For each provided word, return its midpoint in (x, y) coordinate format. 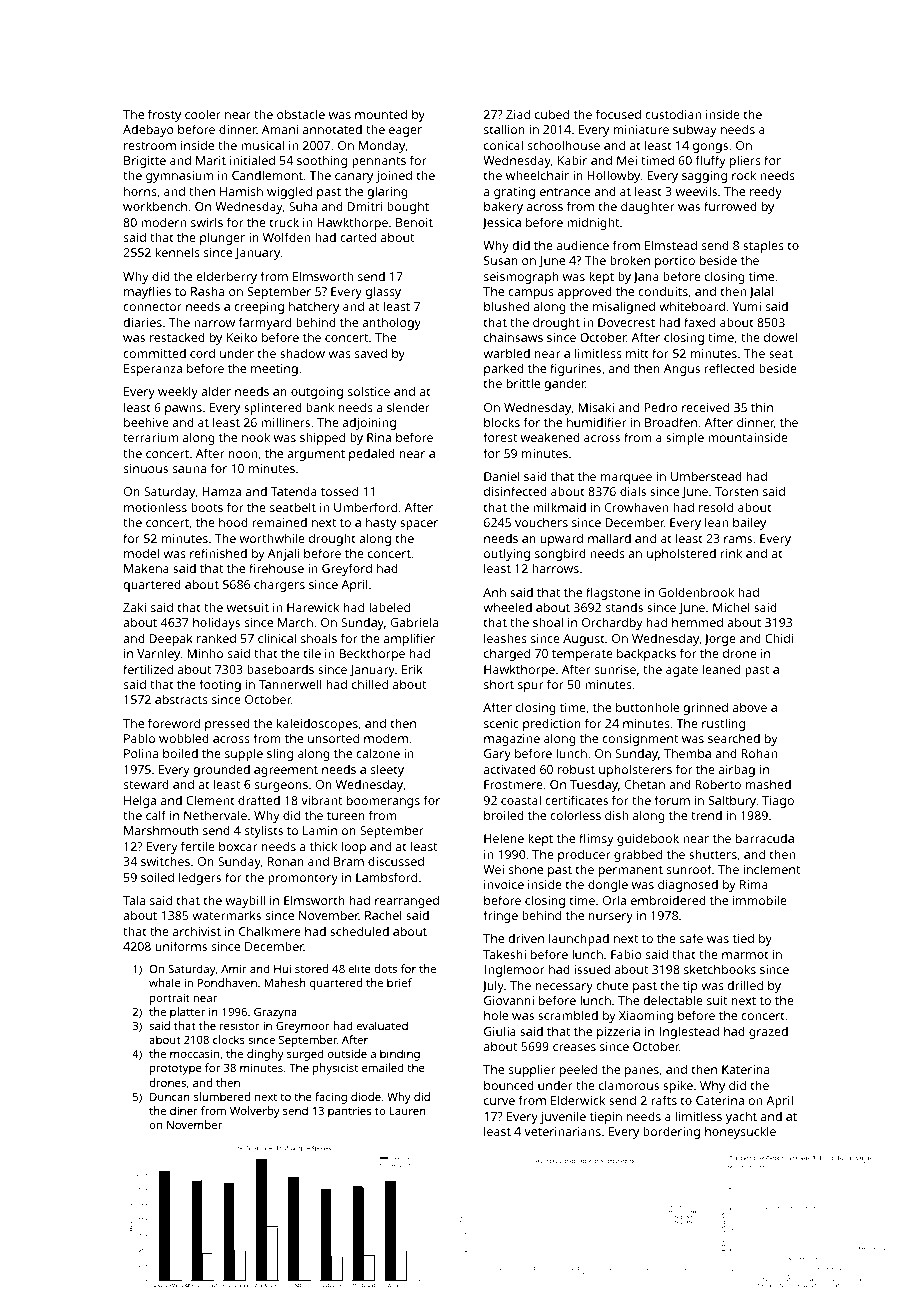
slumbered (222, 1096)
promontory (303, 879)
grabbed (638, 855)
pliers (745, 161)
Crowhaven (636, 507)
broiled (504, 815)
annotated (332, 129)
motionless (155, 507)
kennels (178, 252)
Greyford (347, 569)
